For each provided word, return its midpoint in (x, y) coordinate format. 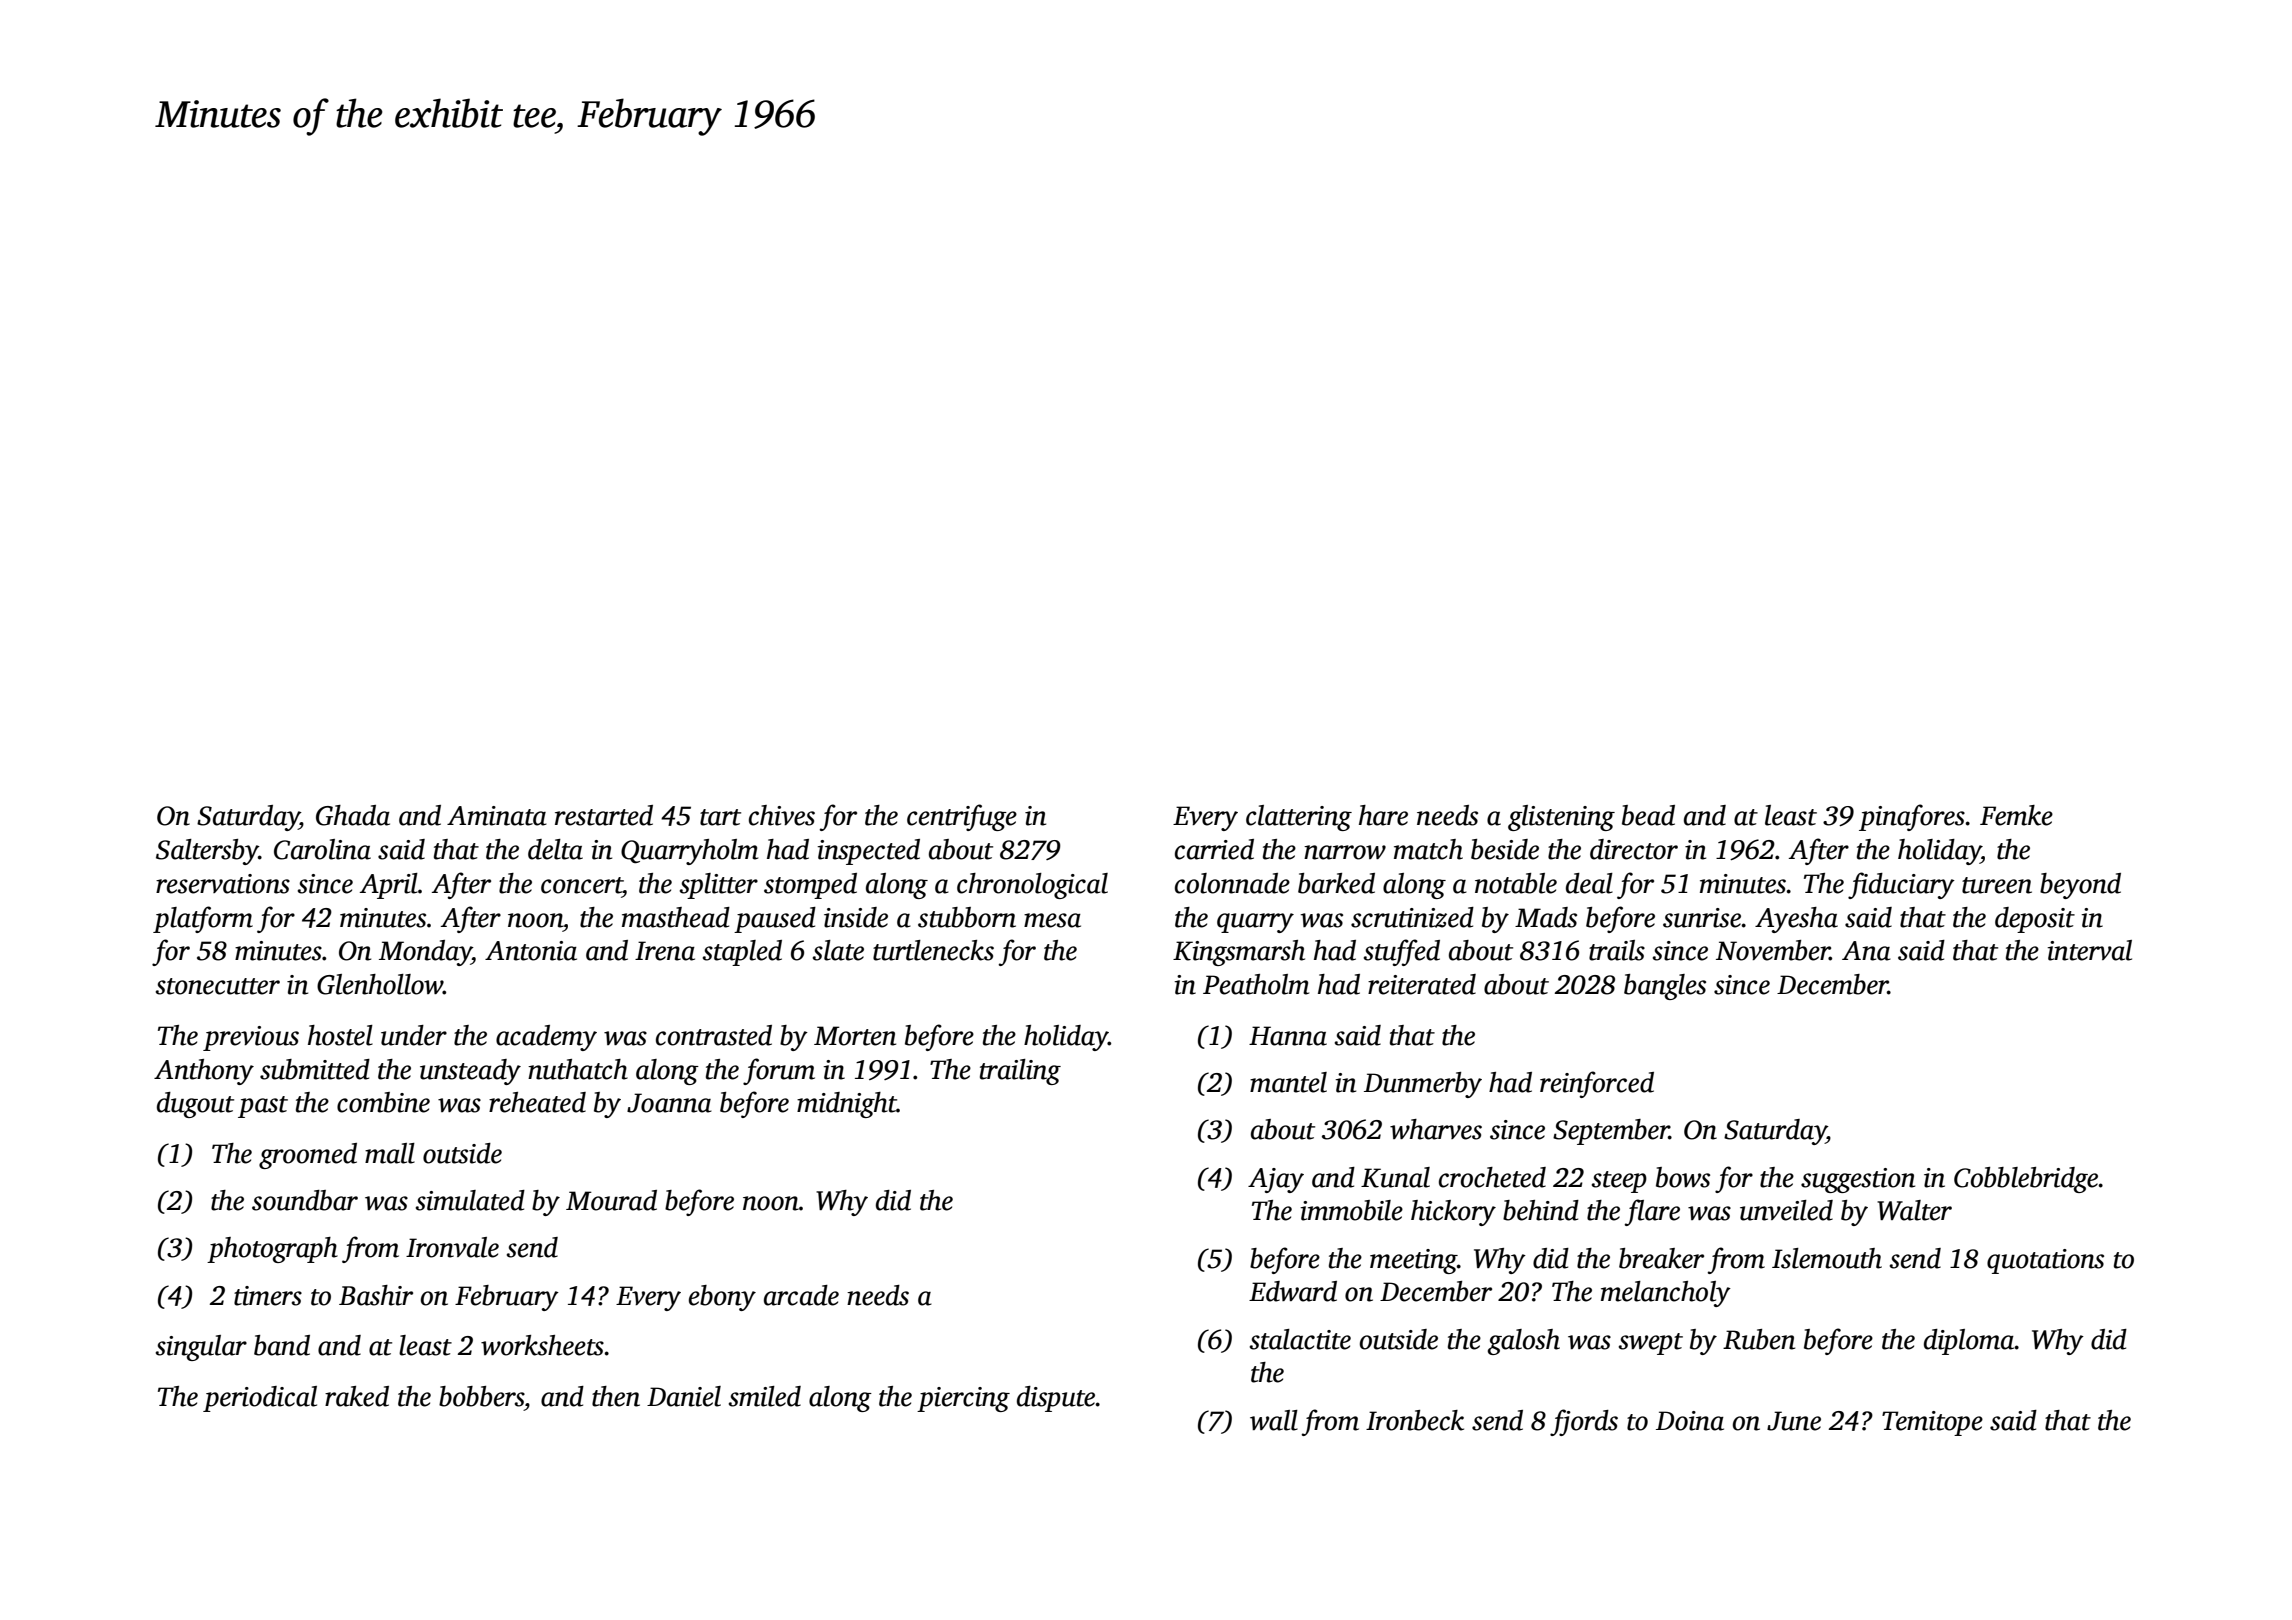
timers (268, 1296)
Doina (1690, 1421)
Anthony (204, 1072)
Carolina (322, 849)
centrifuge (962, 817)
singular (201, 1348)
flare (1652, 1212)
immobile (1351, 1210)
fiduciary (1901, 885)
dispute (1056, 1399)
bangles (1665, 987)
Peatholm (1256, 984)
